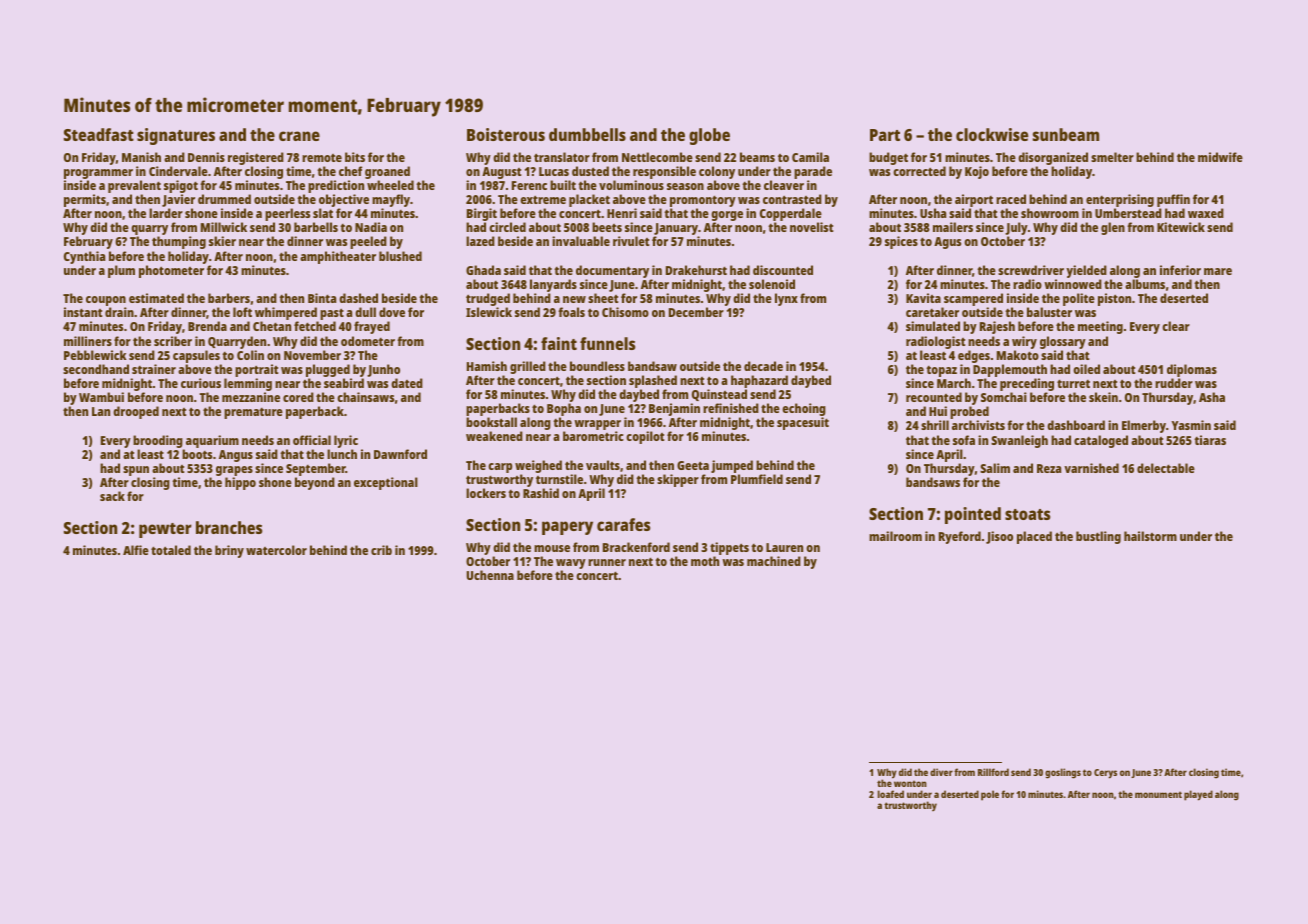  What do you see at coordinates (885, 135) in the screenshot?
I see `Part` at bounding box center [885, 135].
